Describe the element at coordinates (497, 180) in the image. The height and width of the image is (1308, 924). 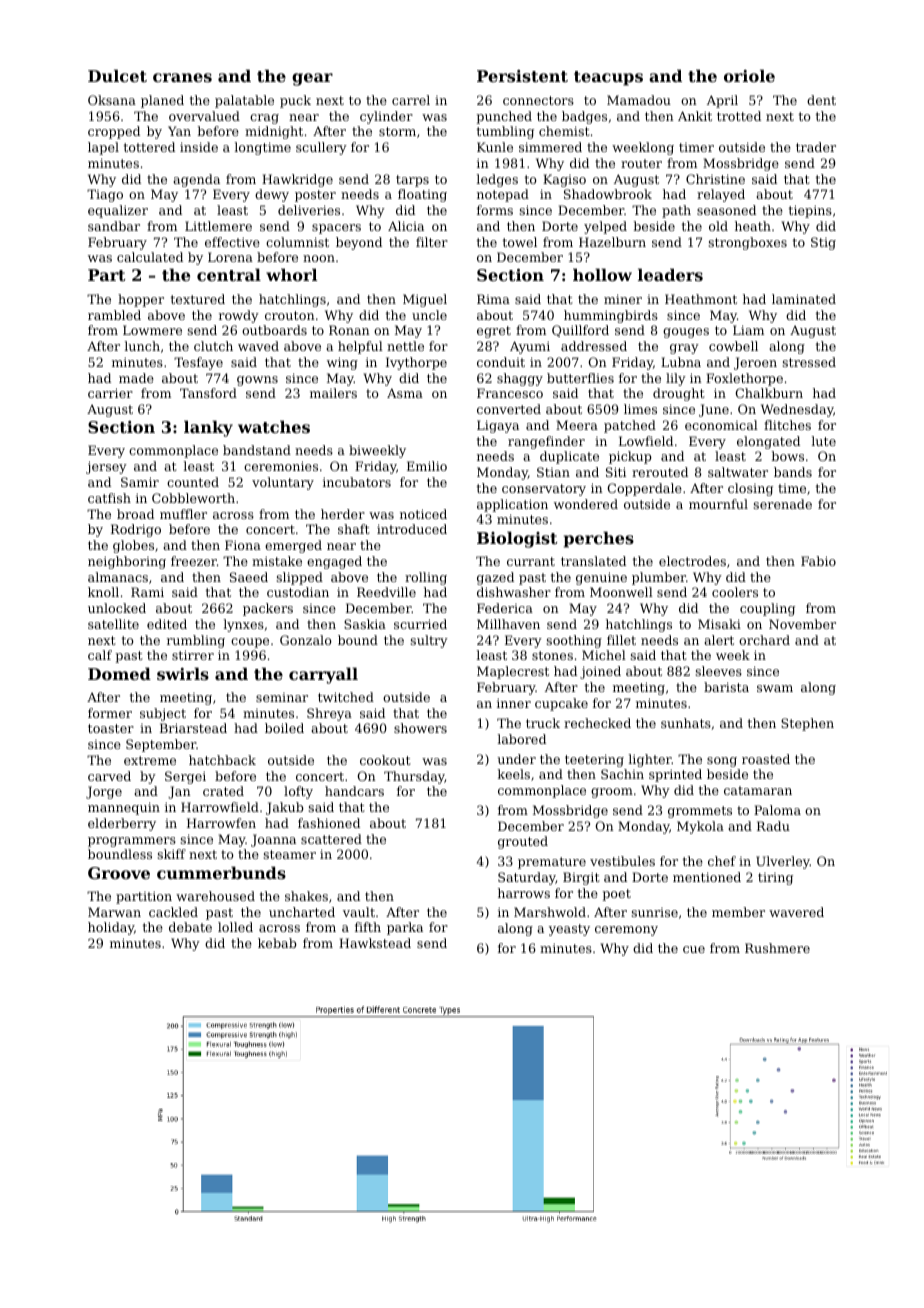
I see `ledges` at that location.
